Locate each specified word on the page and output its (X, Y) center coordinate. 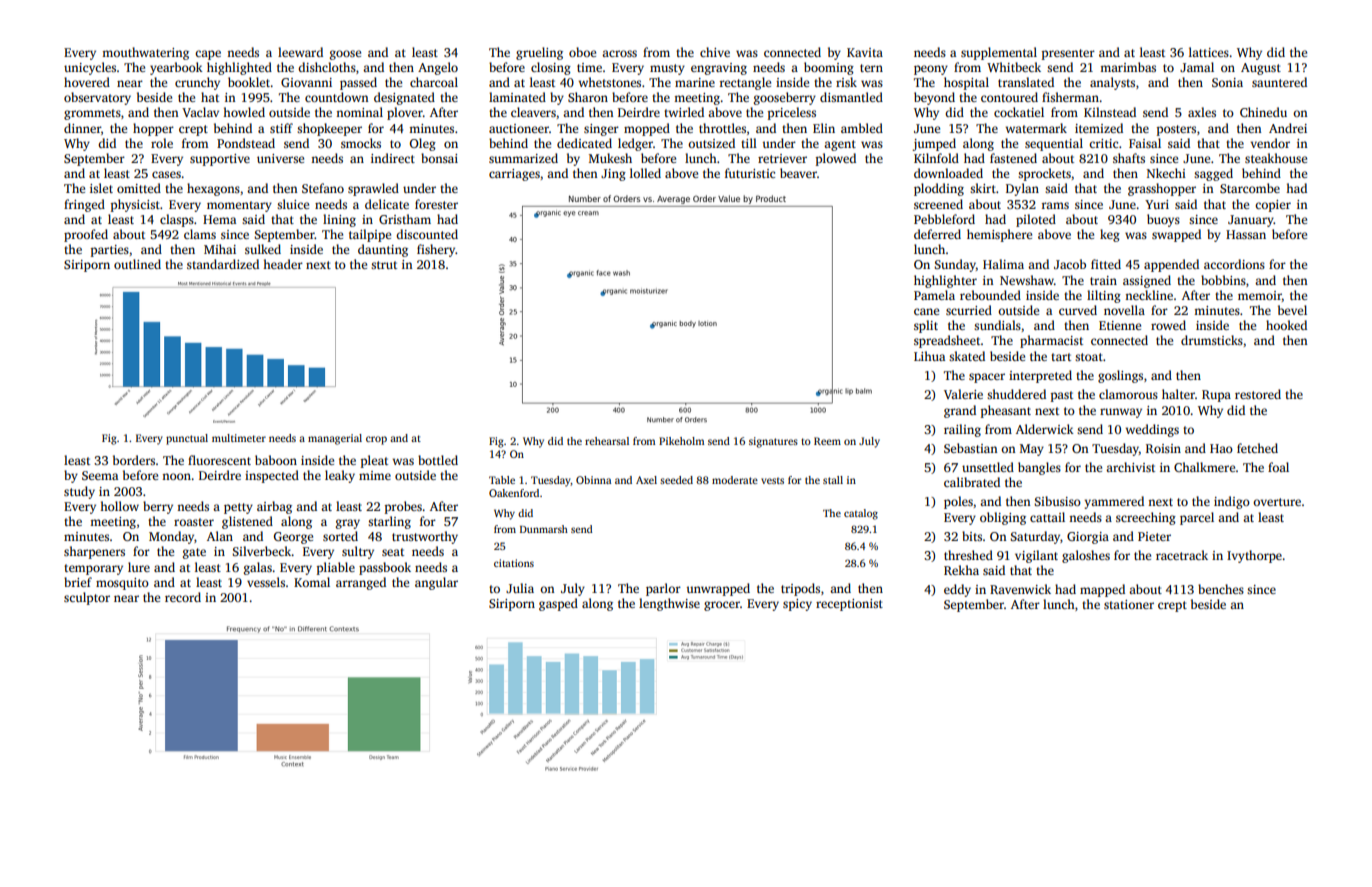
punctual (187, 439)
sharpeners (94, 552)
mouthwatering (145, 53)
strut (384, 265)
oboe (582, 52)
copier (1273, 206)
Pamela (934, 295)
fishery (436, 250)
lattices (1209, 52)
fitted (1106, 264)
